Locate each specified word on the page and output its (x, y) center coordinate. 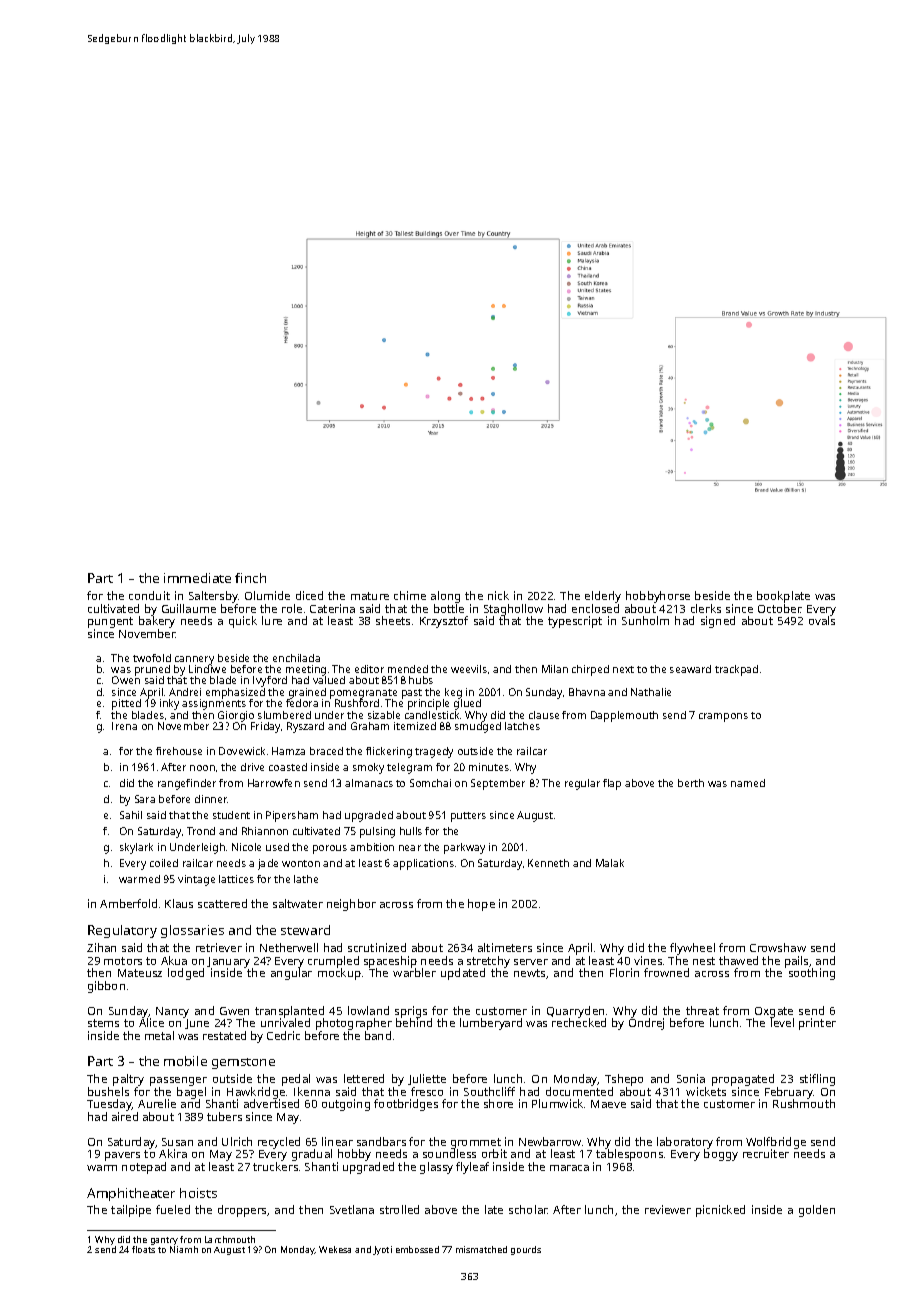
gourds (526, 1250)
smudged (478, 727)
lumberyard (491, 1024)
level (782, 1022)
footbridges (406, 1105)
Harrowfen (274, 783)
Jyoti (382, 1250)
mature (370, 596)
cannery (194, 660)
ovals (822, 620)
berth (691, 783)
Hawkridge (256, 1093)
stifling (817, 1080)
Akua (174, 960)
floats (143, 1249)
